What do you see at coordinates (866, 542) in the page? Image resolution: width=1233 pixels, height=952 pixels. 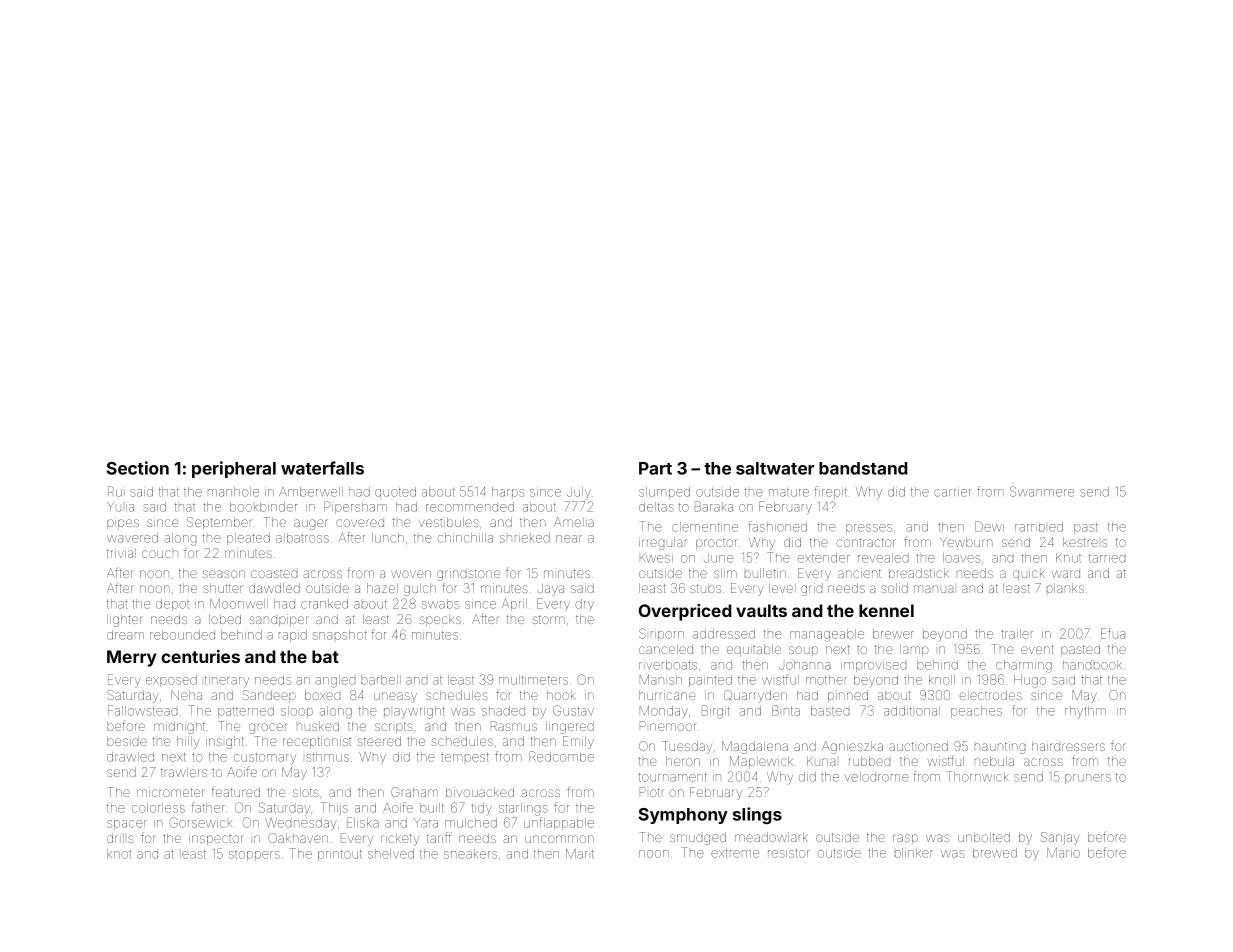 I see `contractor` at bounding box center [866, 542].
